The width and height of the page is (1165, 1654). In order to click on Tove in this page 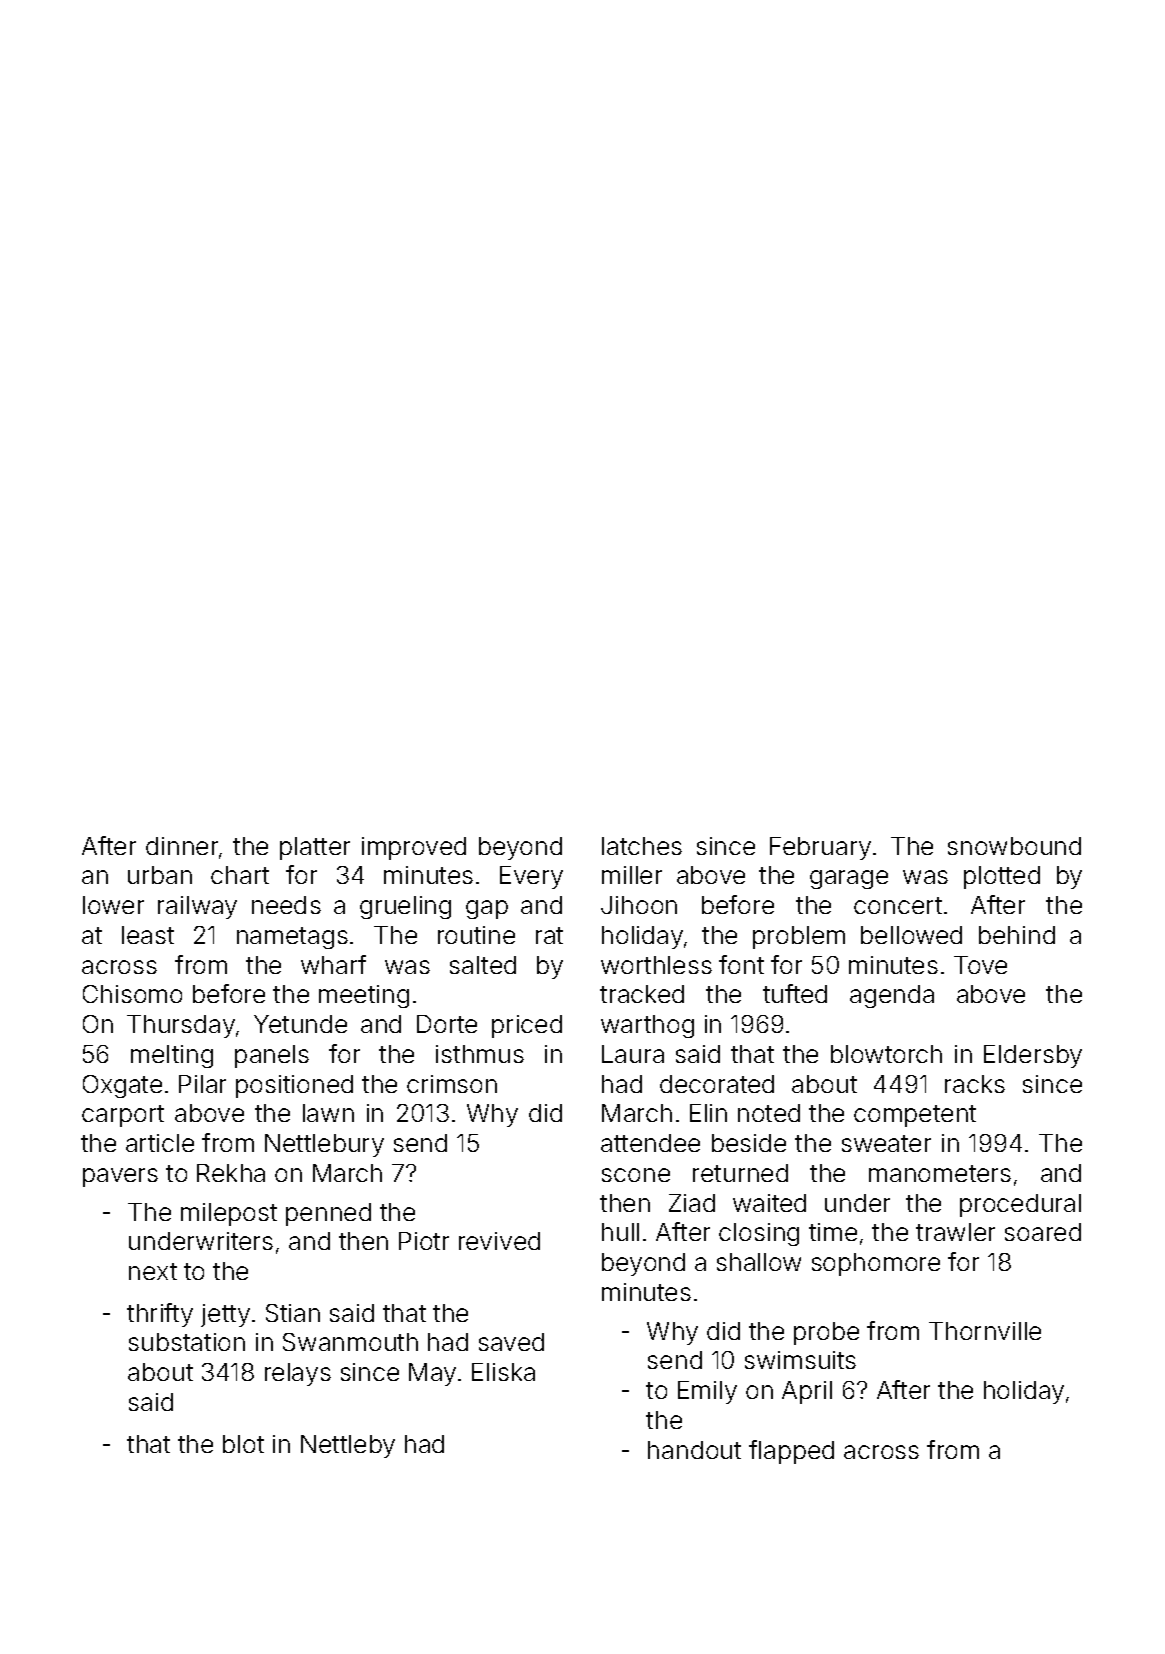, I will do `click(980, 965)`.
